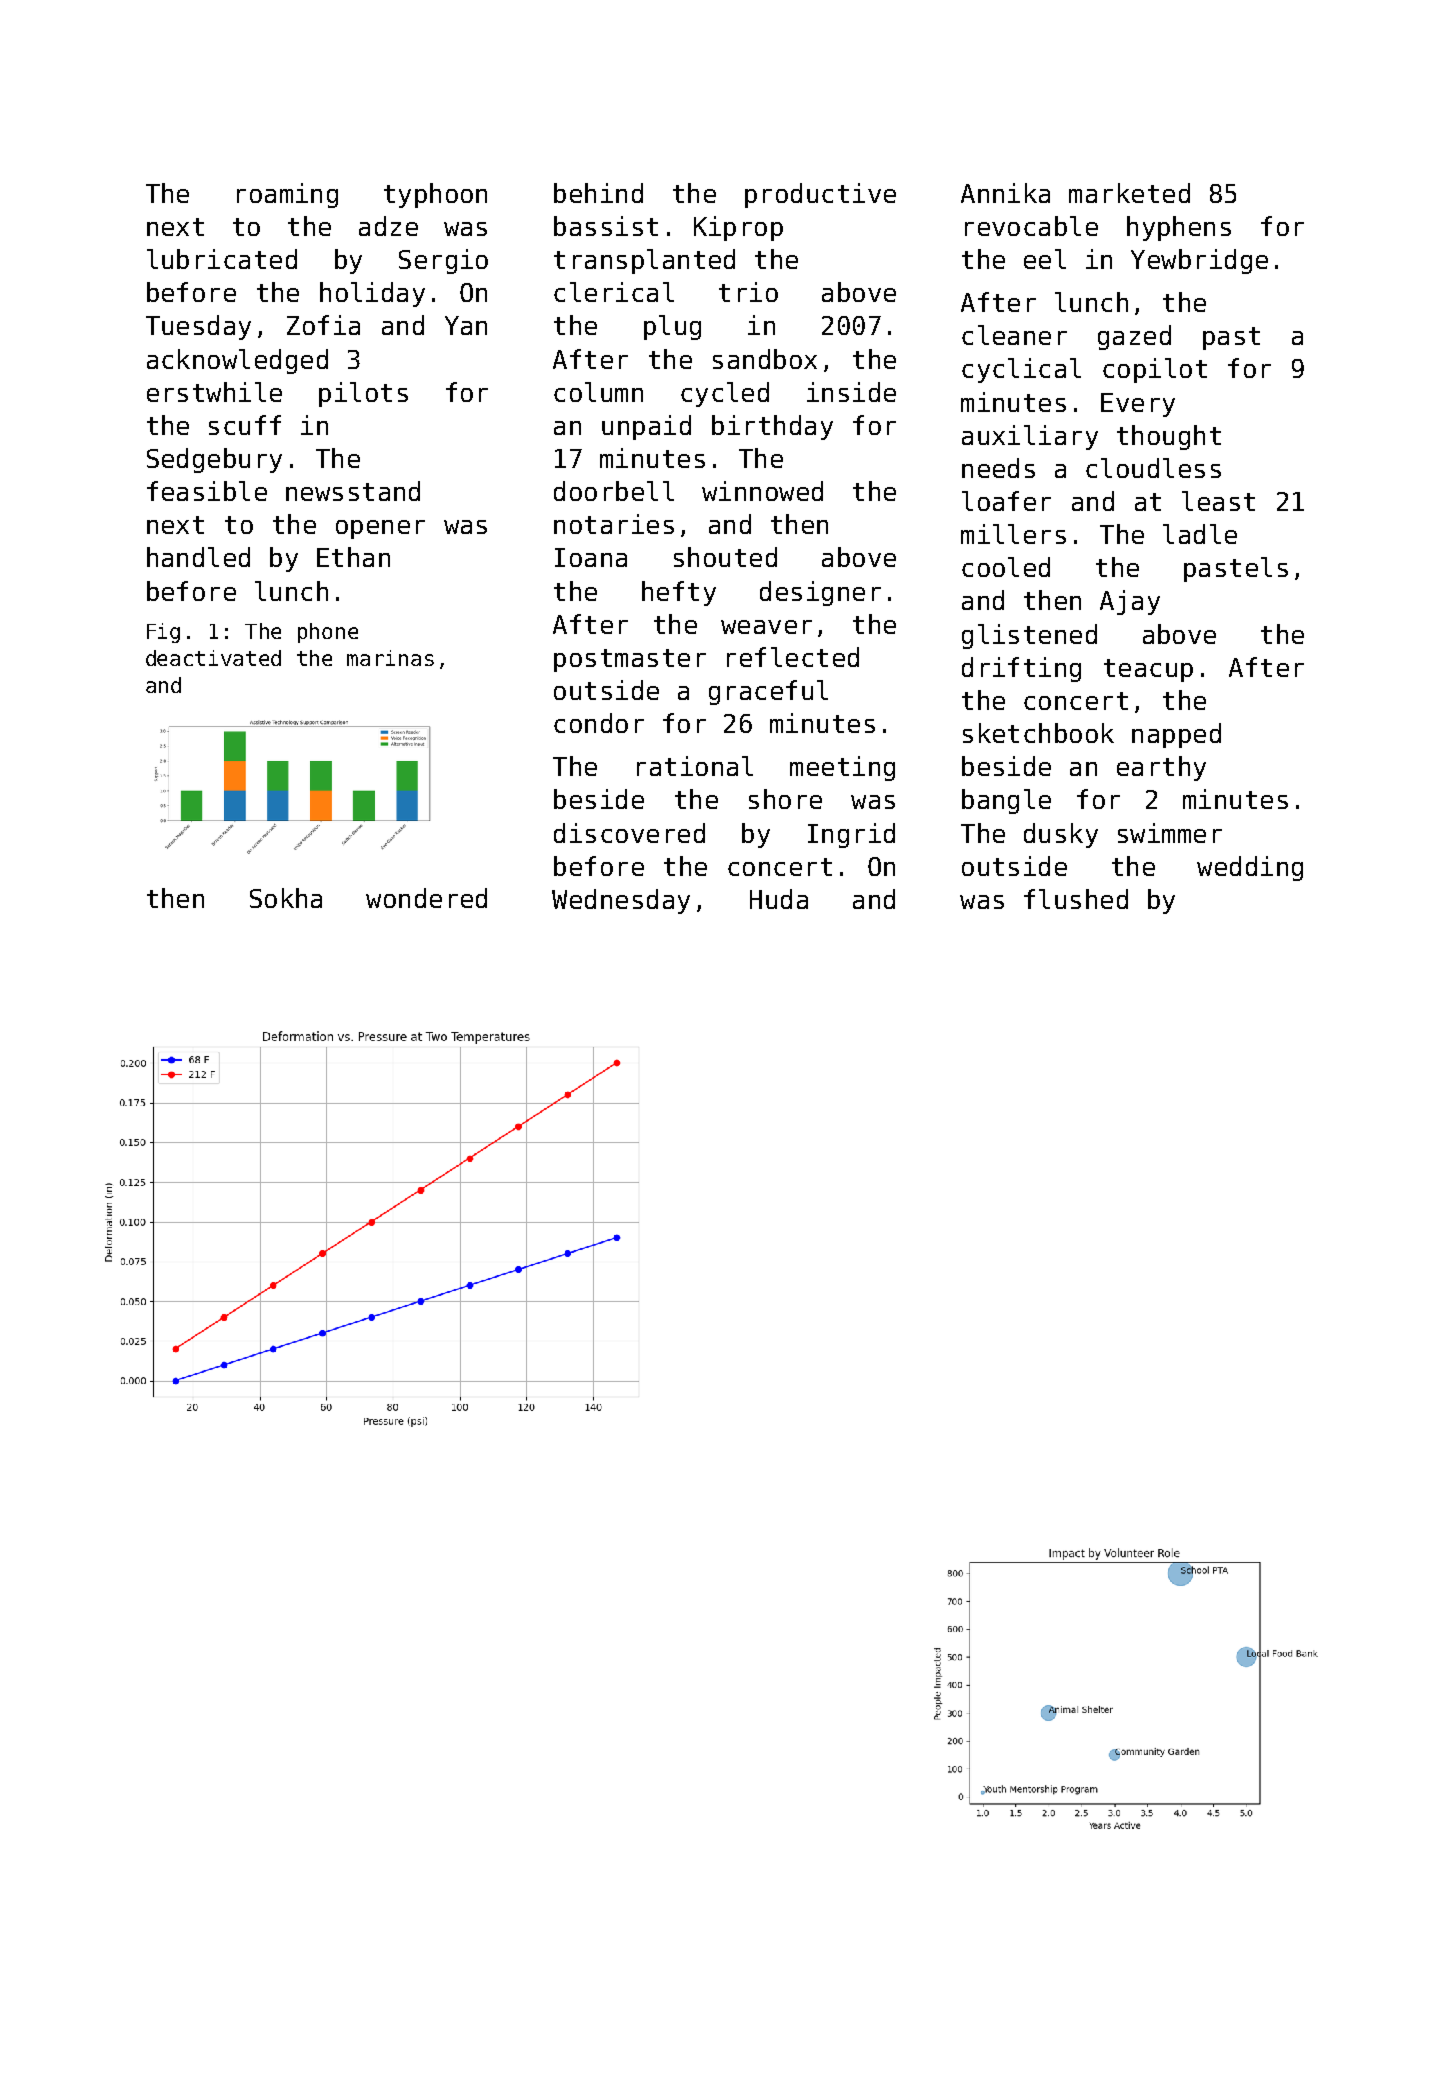 The height and width of the screenshot is (2100, 1450). What do you see at coordinates (1031, 226) in the screenshot?
I see `revocable` at bounding box center [1031, 226].
